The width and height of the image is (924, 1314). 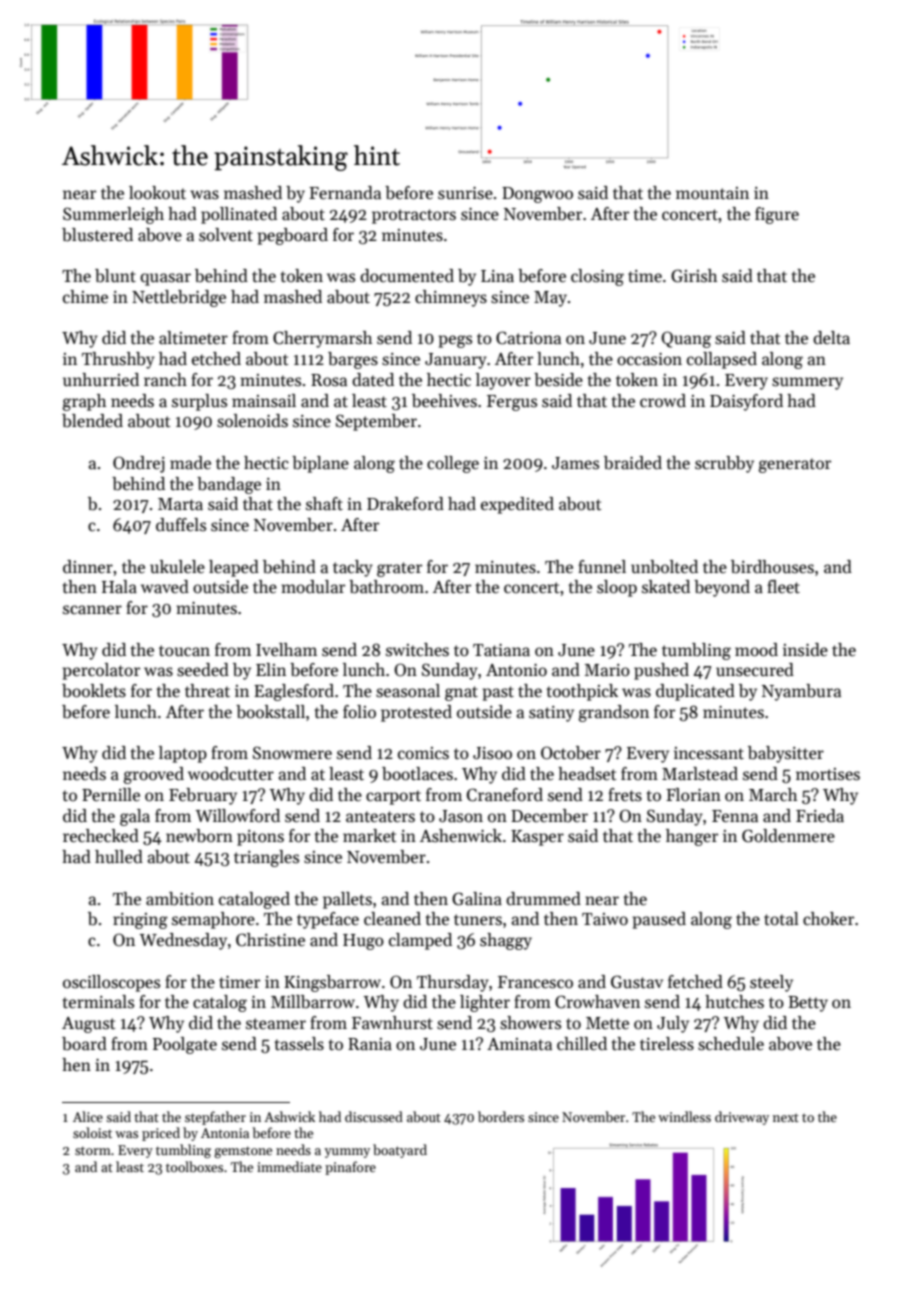 What do you see at coordinates (92, 610) in the image?
I see `scanner` at bounding box center [92, 610].
